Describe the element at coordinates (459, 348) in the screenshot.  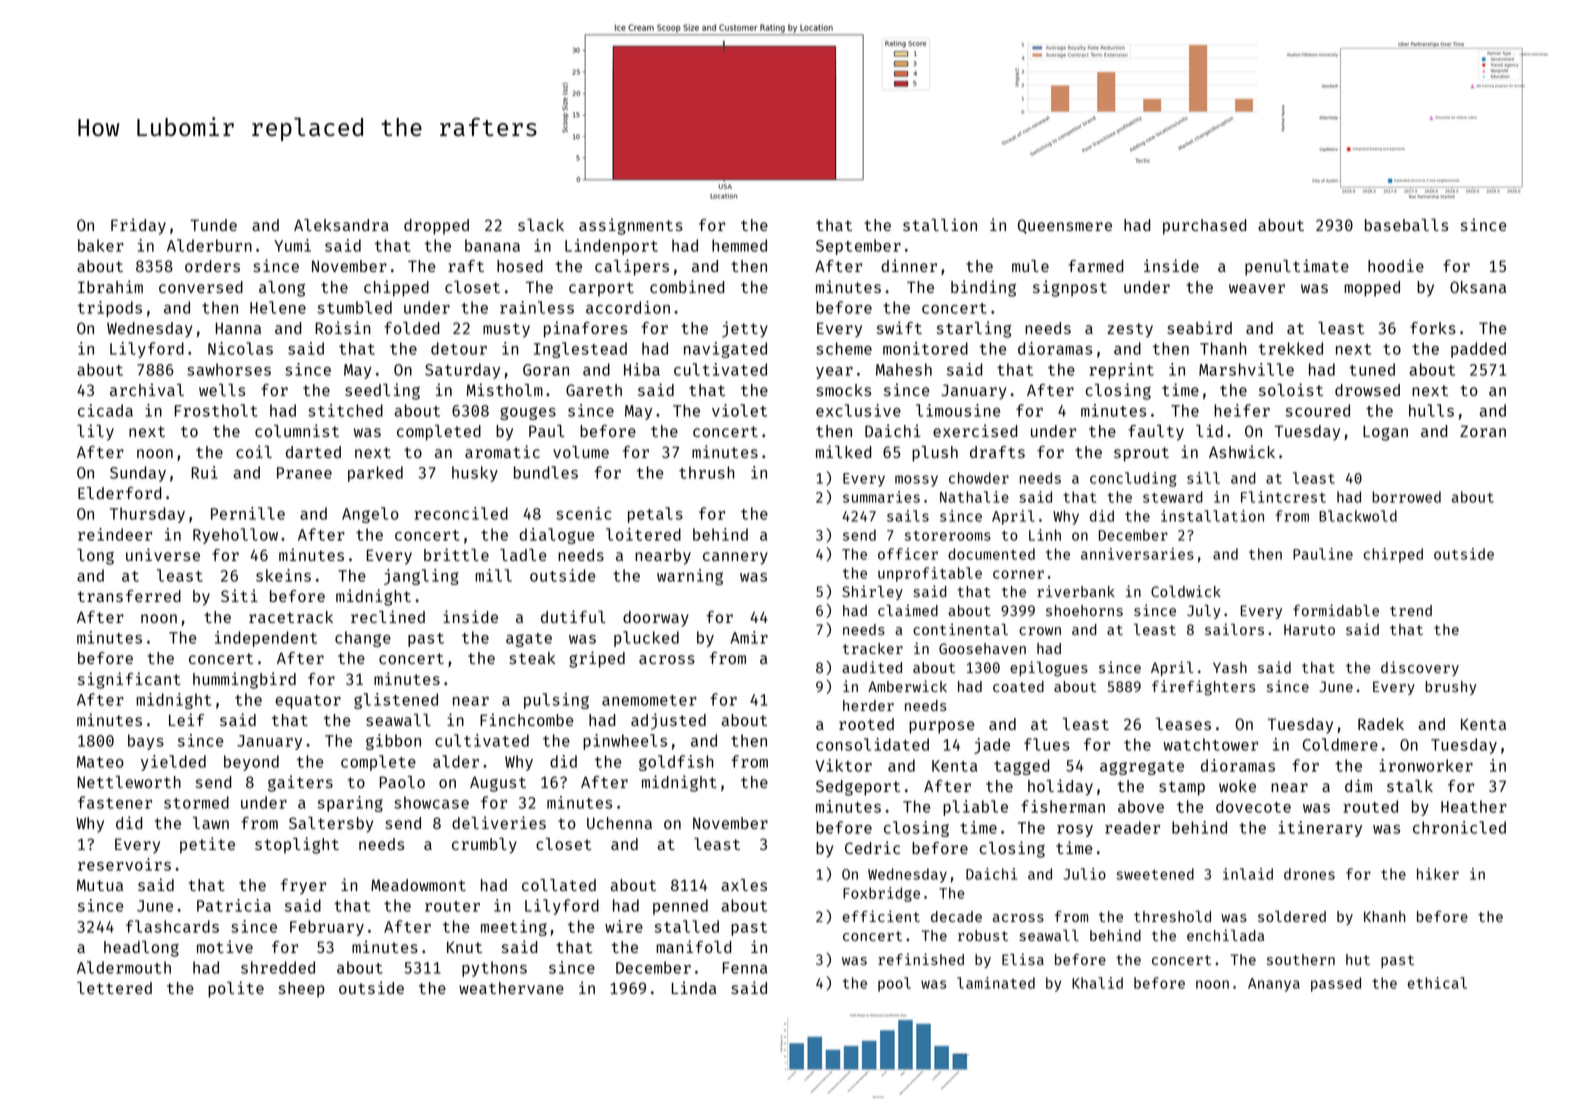
I see `detour` at that location.
